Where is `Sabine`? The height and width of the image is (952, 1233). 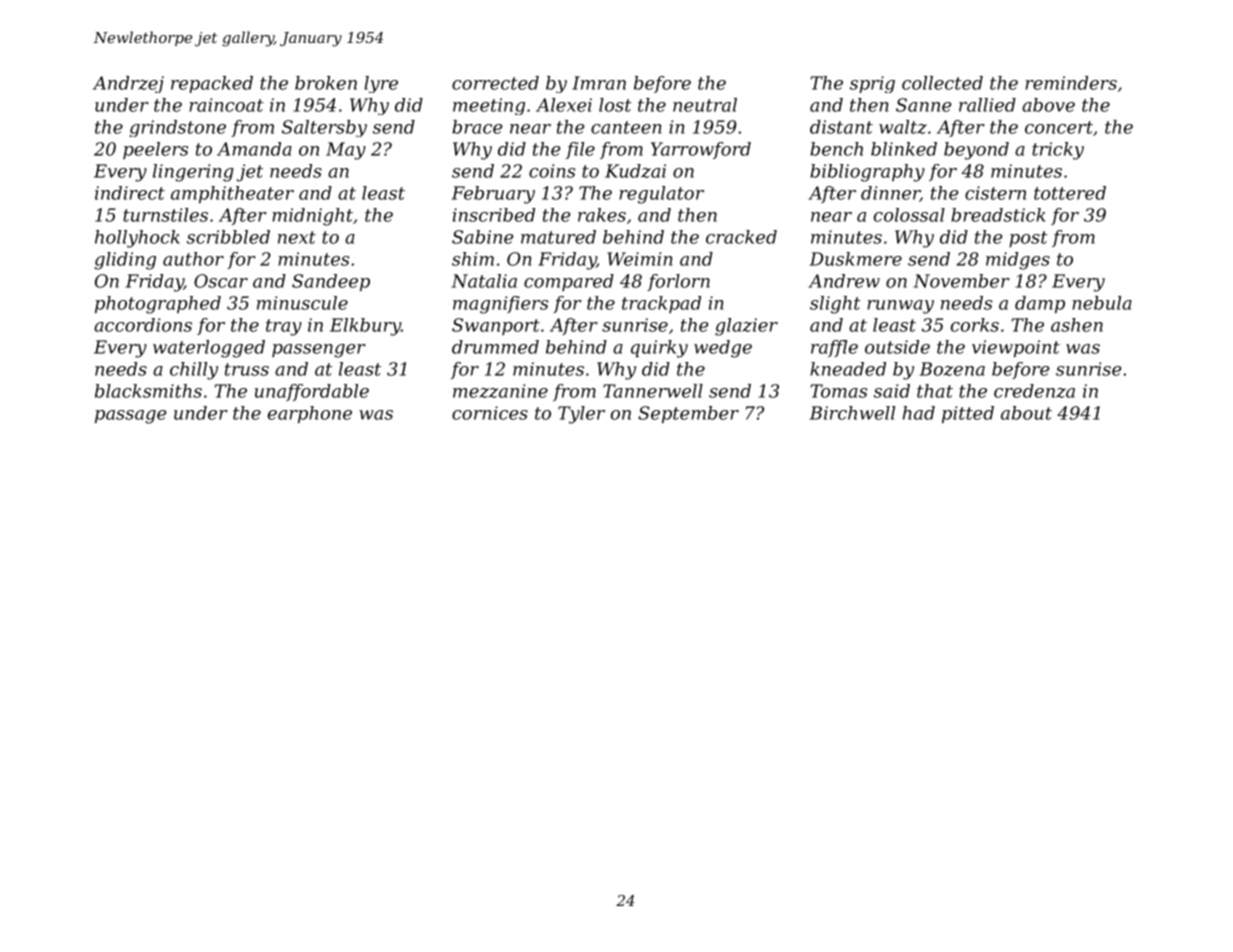
Sabine is located at coordinates (483, 237).
